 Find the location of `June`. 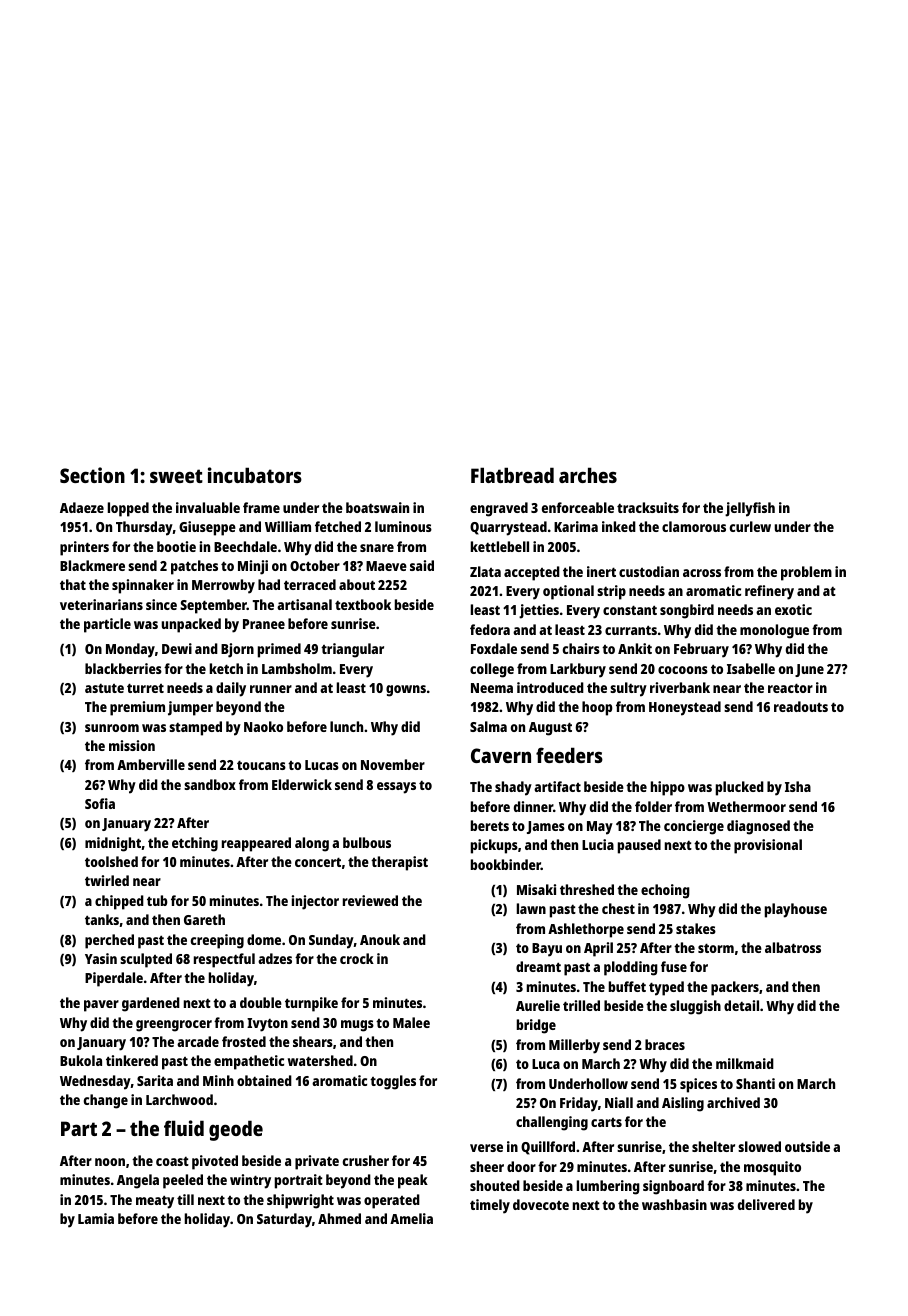

June is located at coordinates (809, 670).
